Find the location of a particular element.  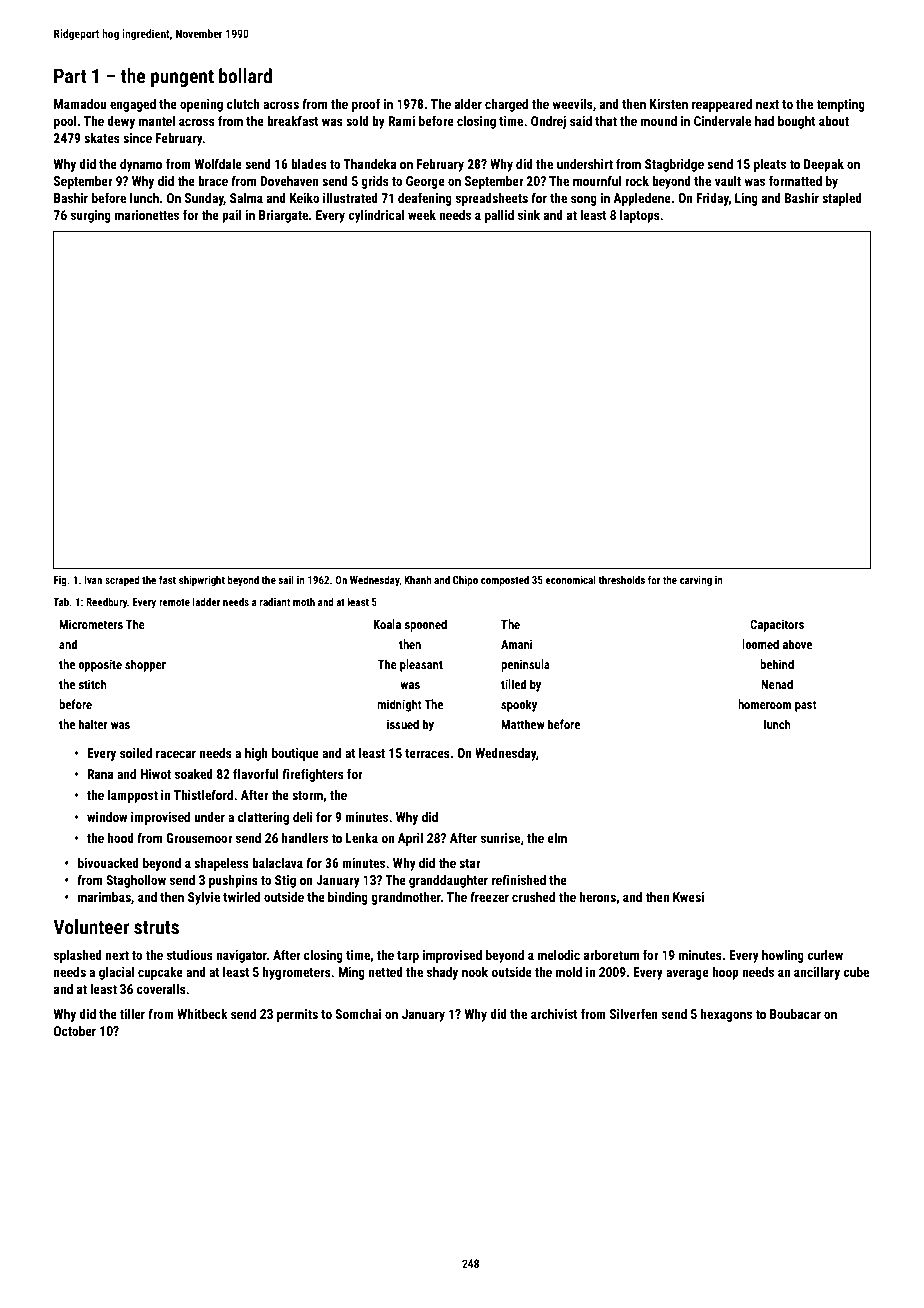

handlers is located at coordinates (305, 838).
